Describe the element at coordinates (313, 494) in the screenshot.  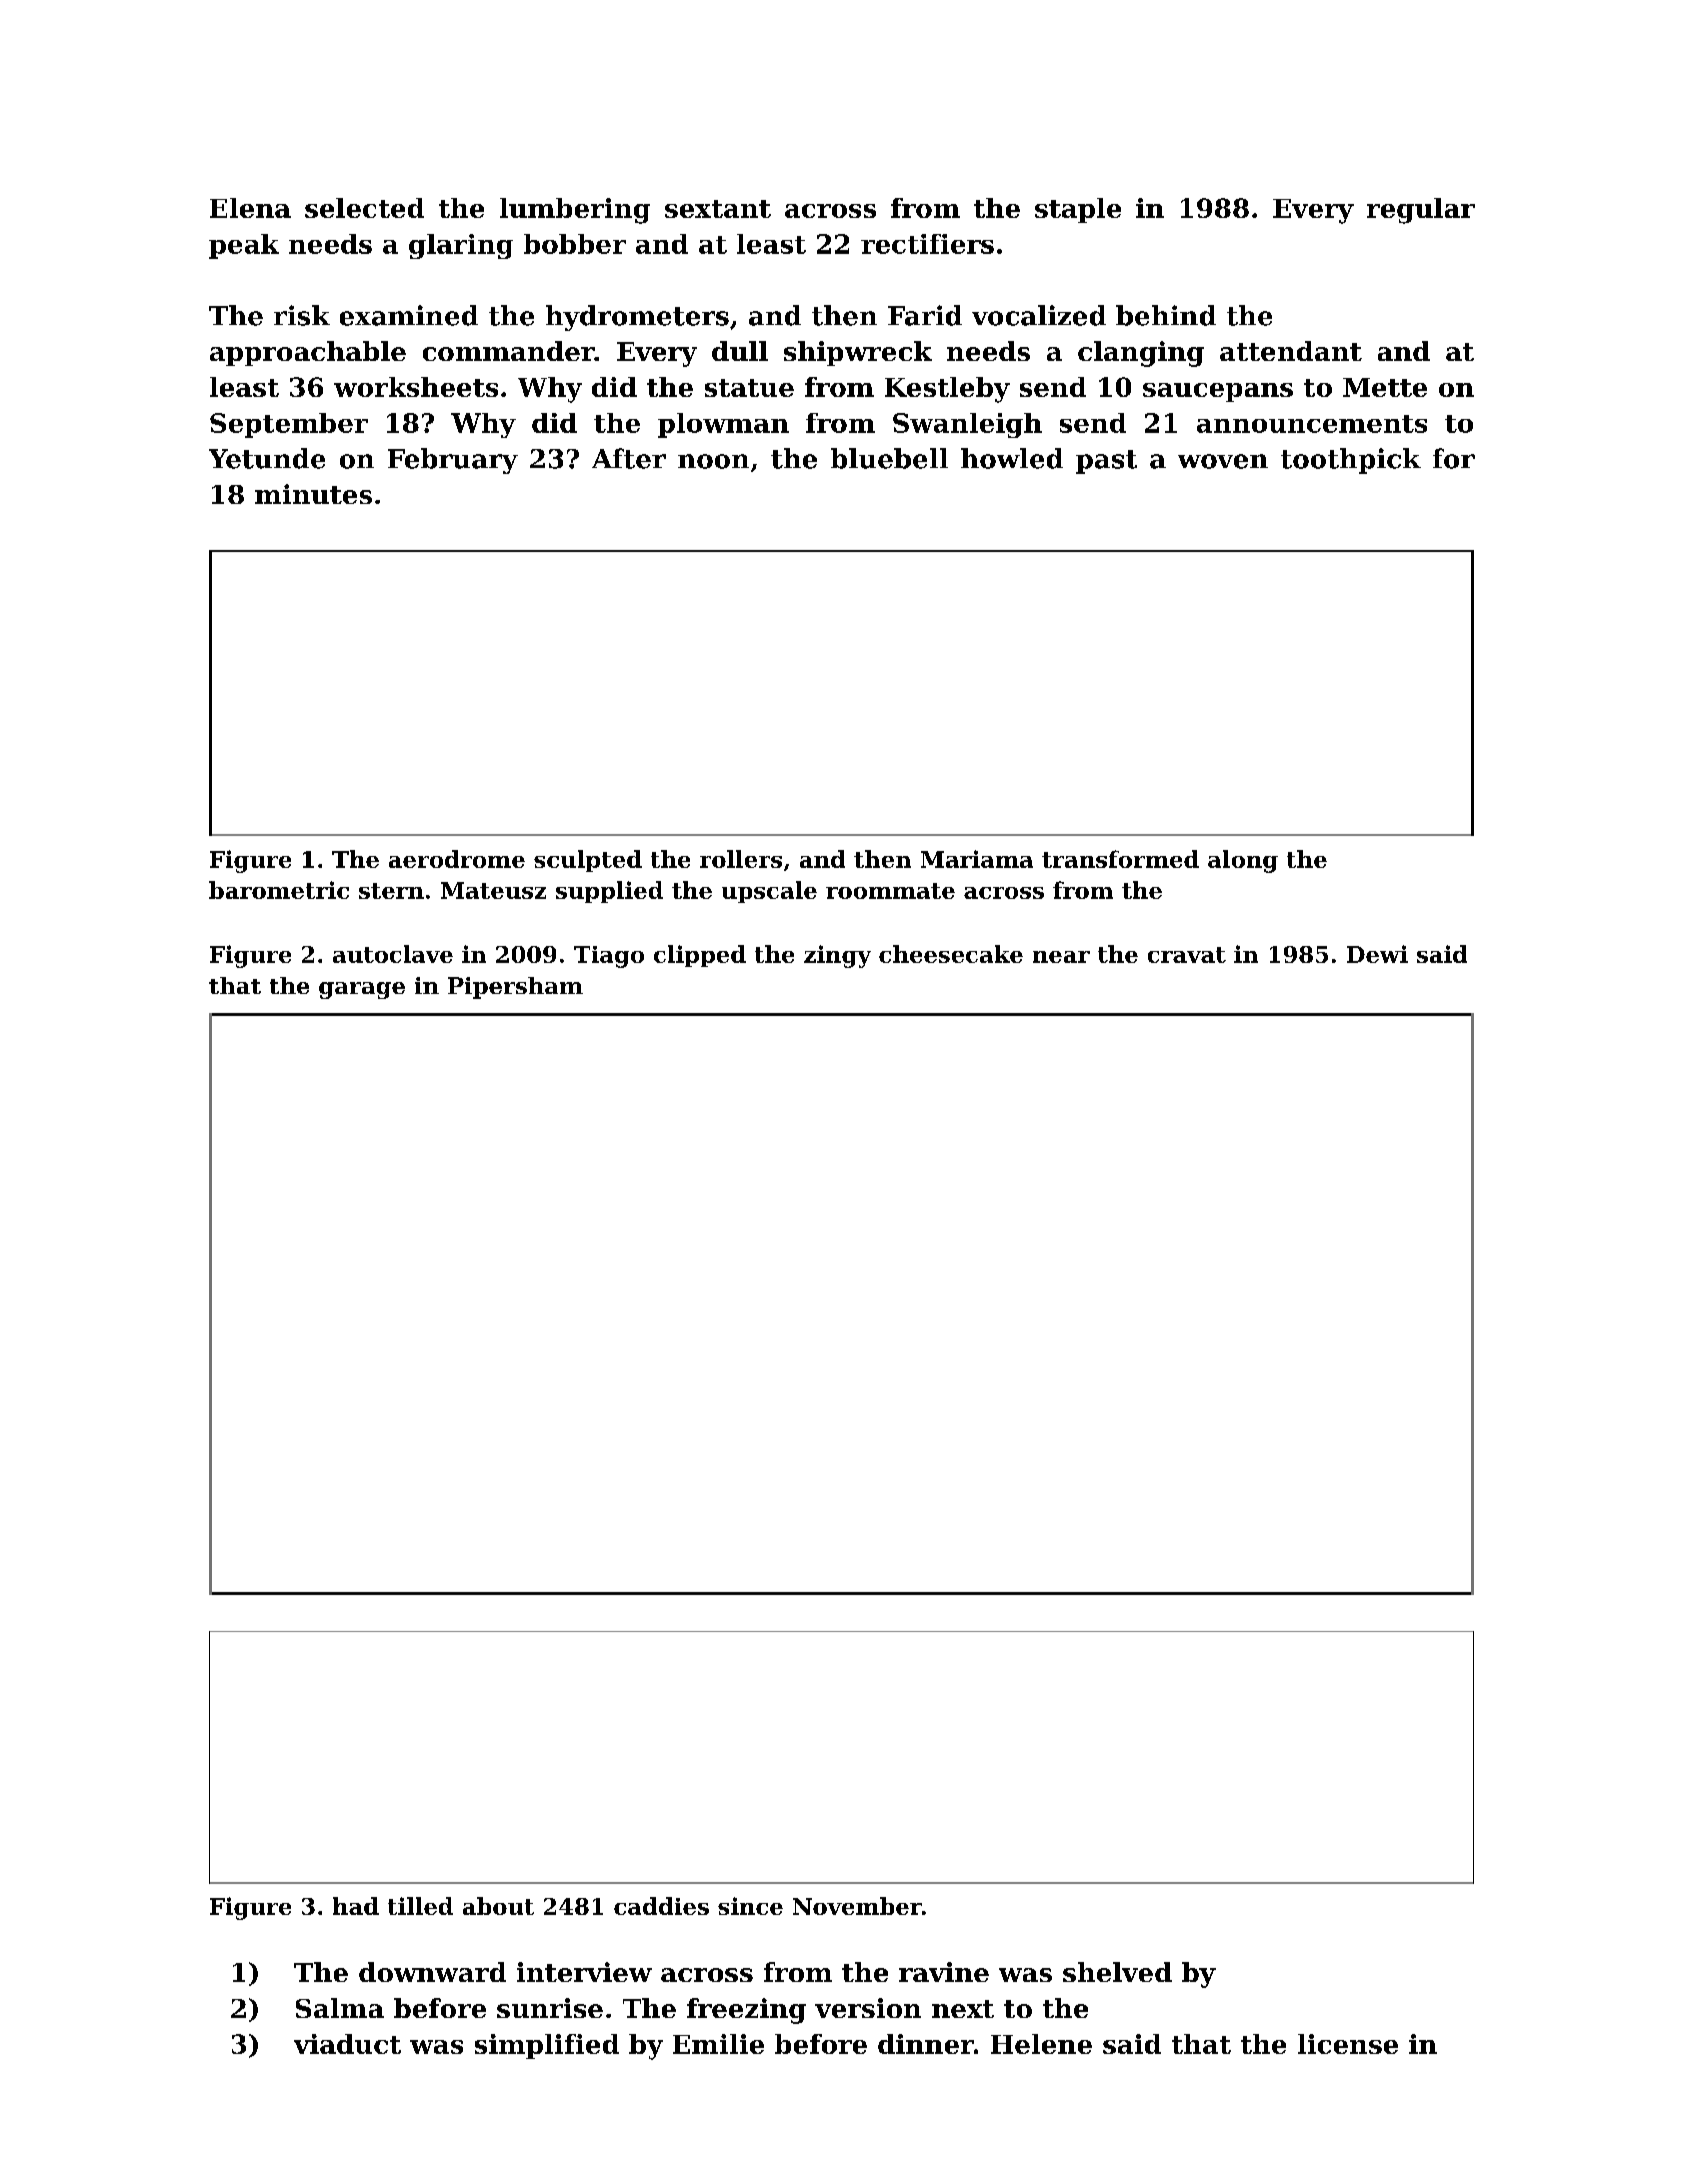
I see `minutes` at that location.
